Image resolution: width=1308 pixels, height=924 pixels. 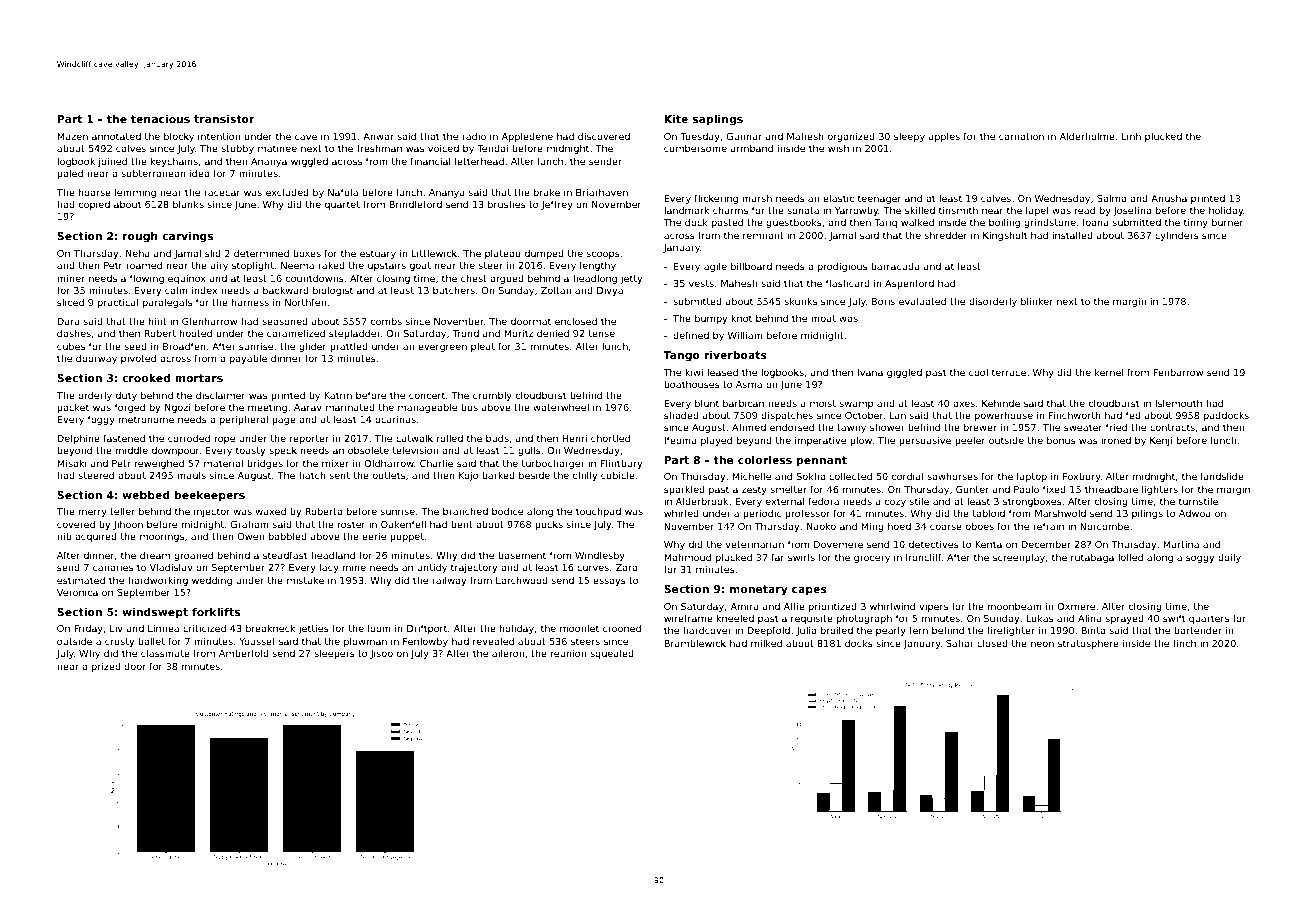 I want to click on rough, so click(x=140, y=237).
